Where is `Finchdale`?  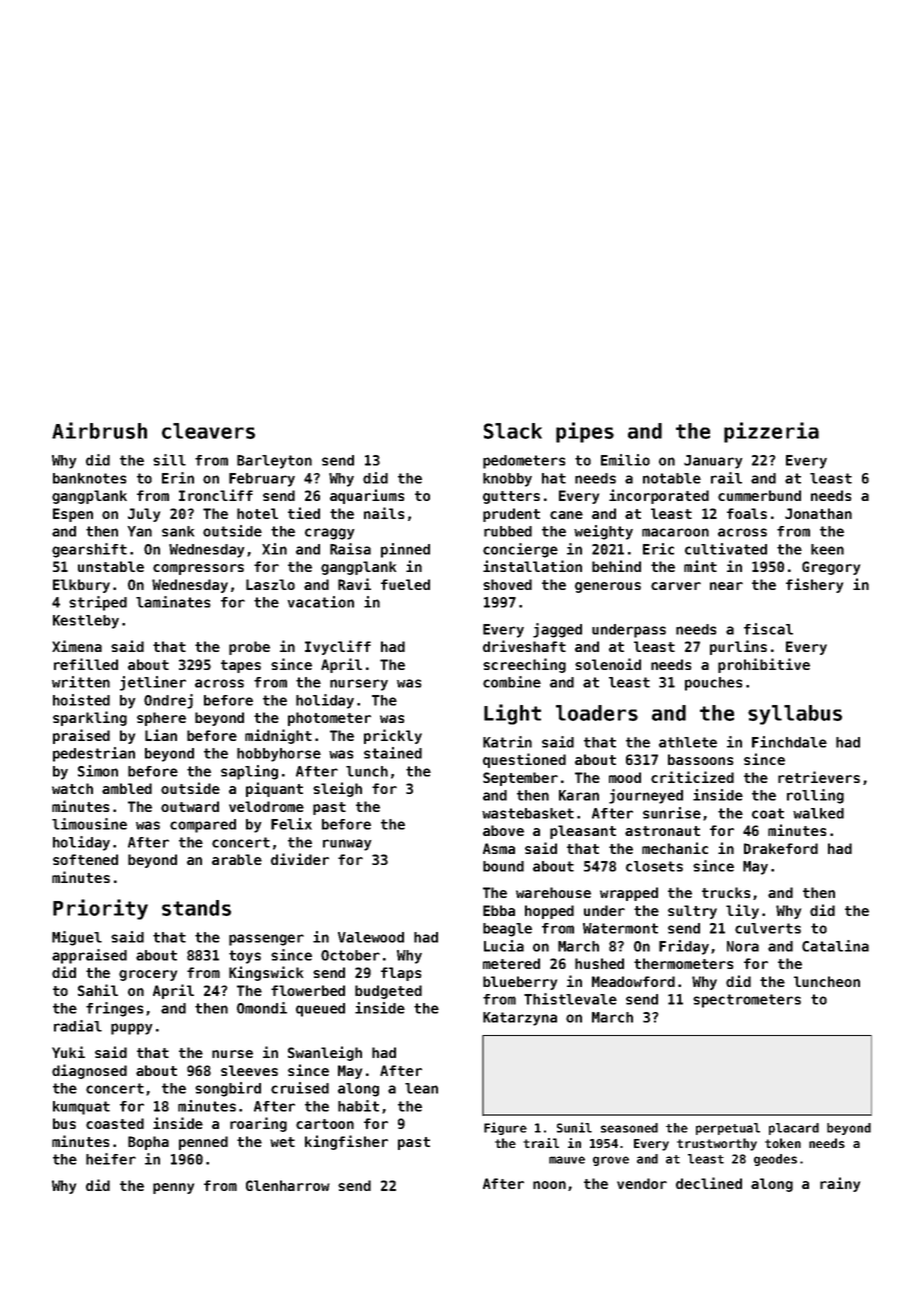
Finchdale is located at coordinates (789, 742).
